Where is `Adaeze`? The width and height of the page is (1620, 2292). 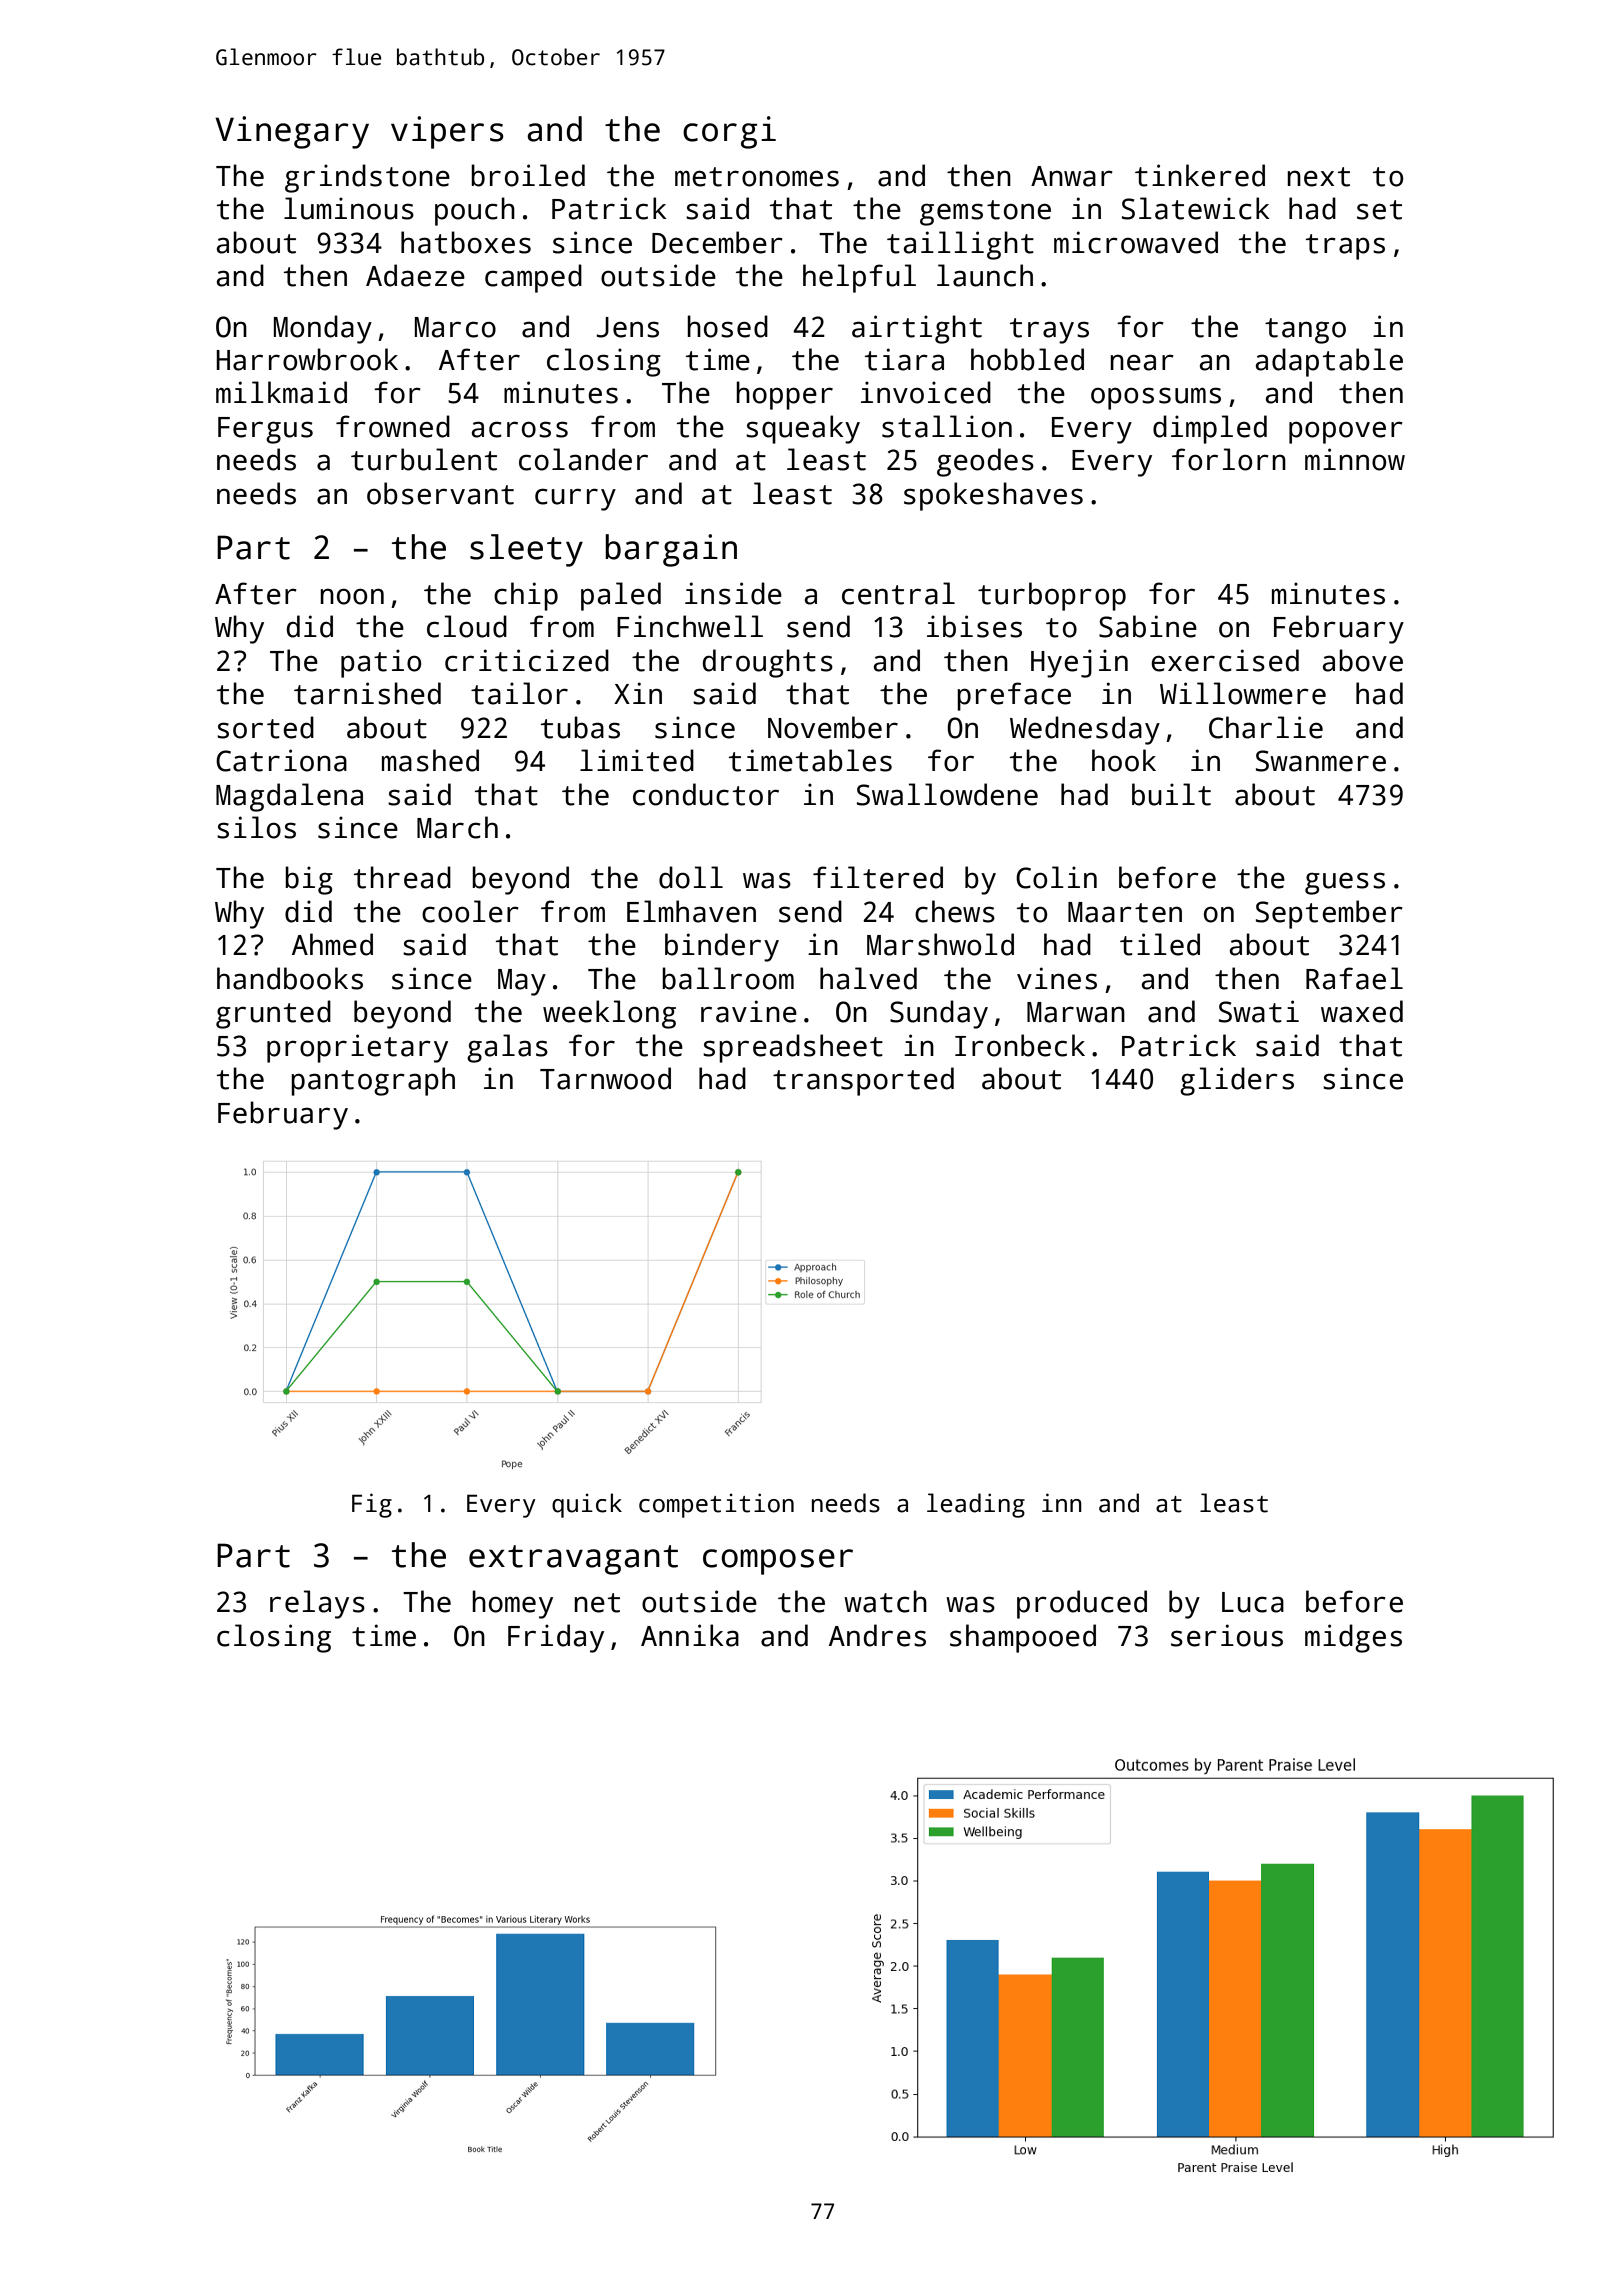
Adaeze is located at coordinates (415, 275).
